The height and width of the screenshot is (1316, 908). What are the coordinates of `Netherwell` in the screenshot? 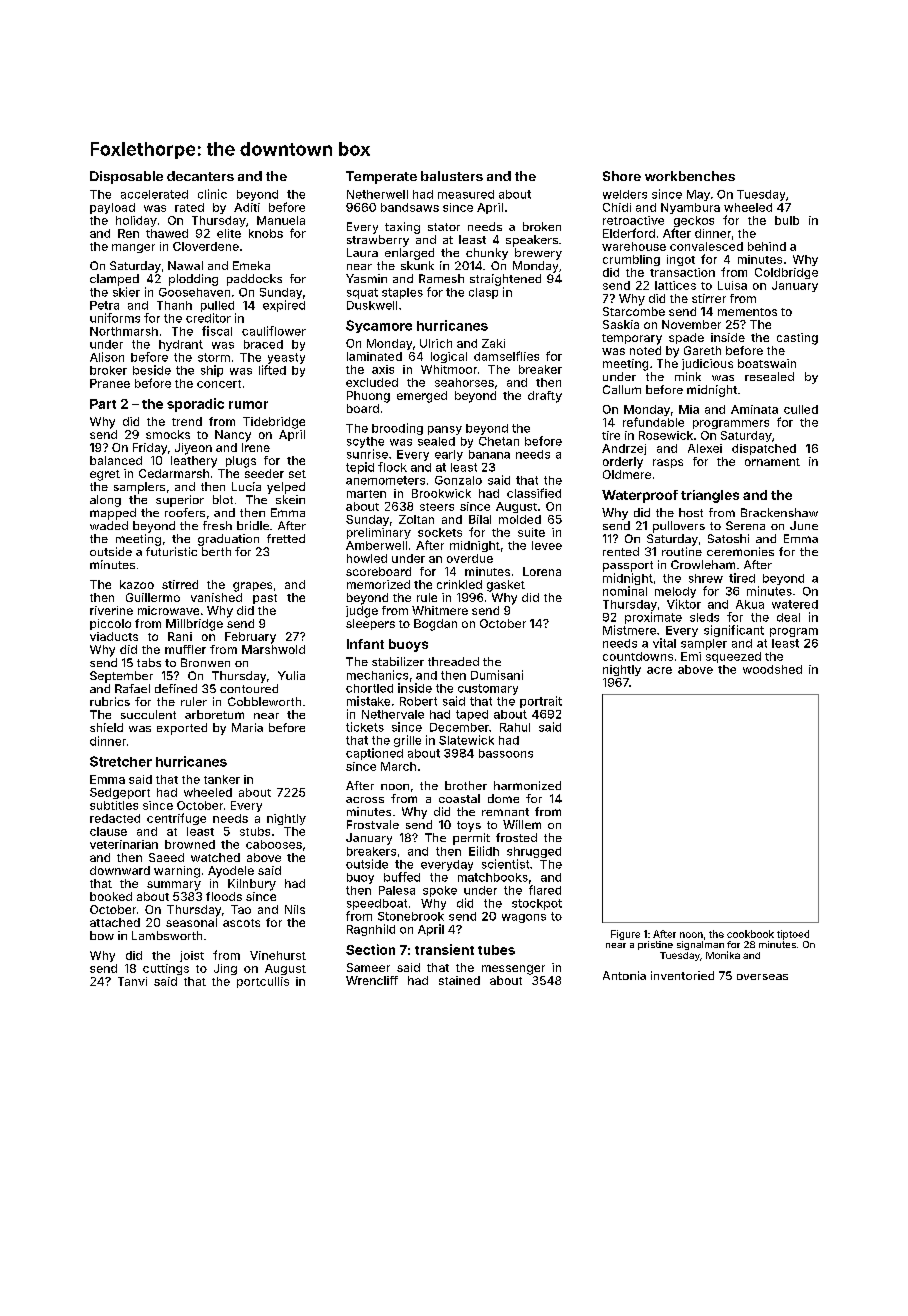 It's located at (377, 194).
